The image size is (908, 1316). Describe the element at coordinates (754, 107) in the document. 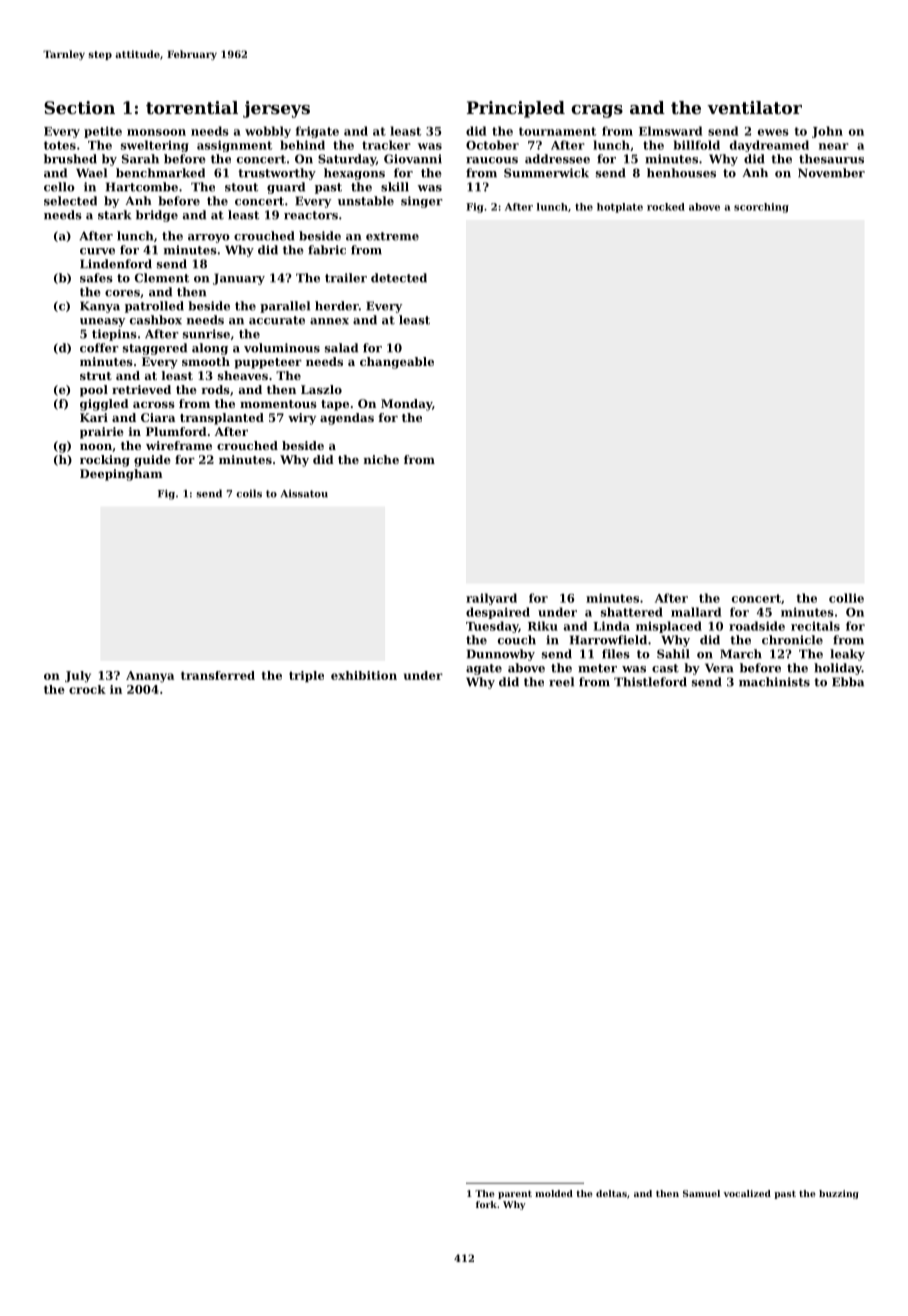

I see `ventilator` at that location.
